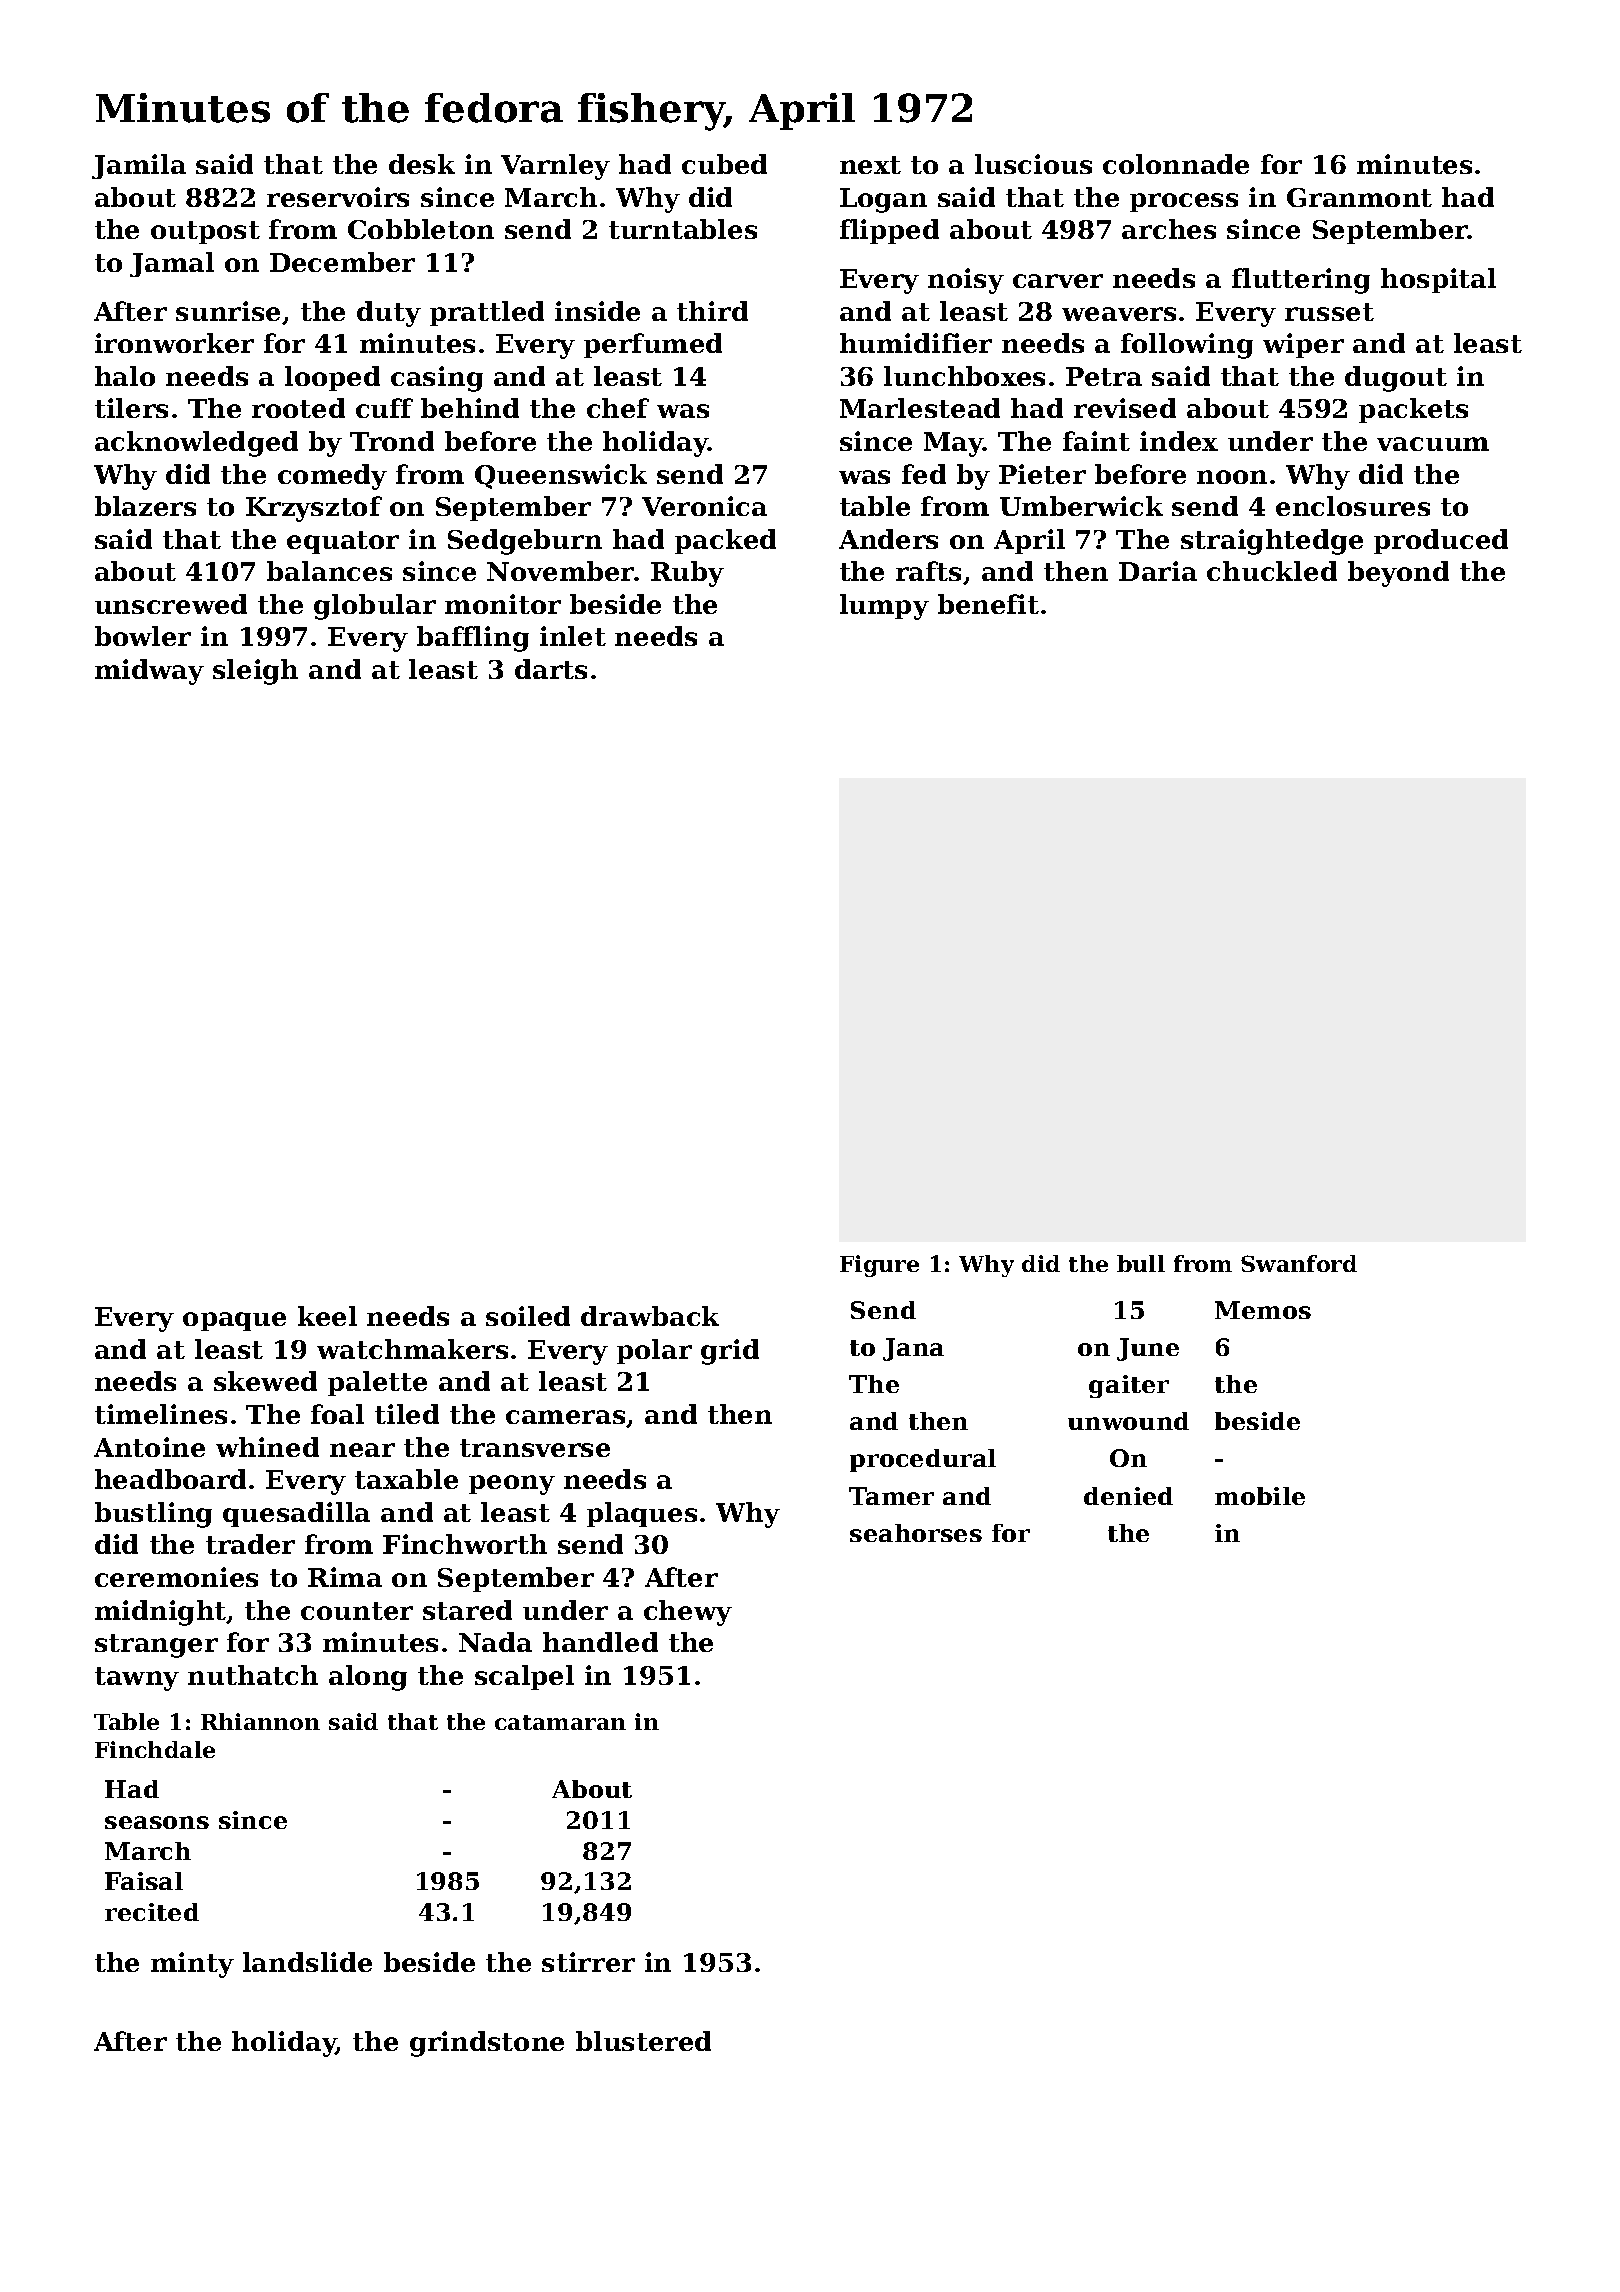 This screenshot has height=2292, width=1620. I want to click on recited, so click(152, 1912).
